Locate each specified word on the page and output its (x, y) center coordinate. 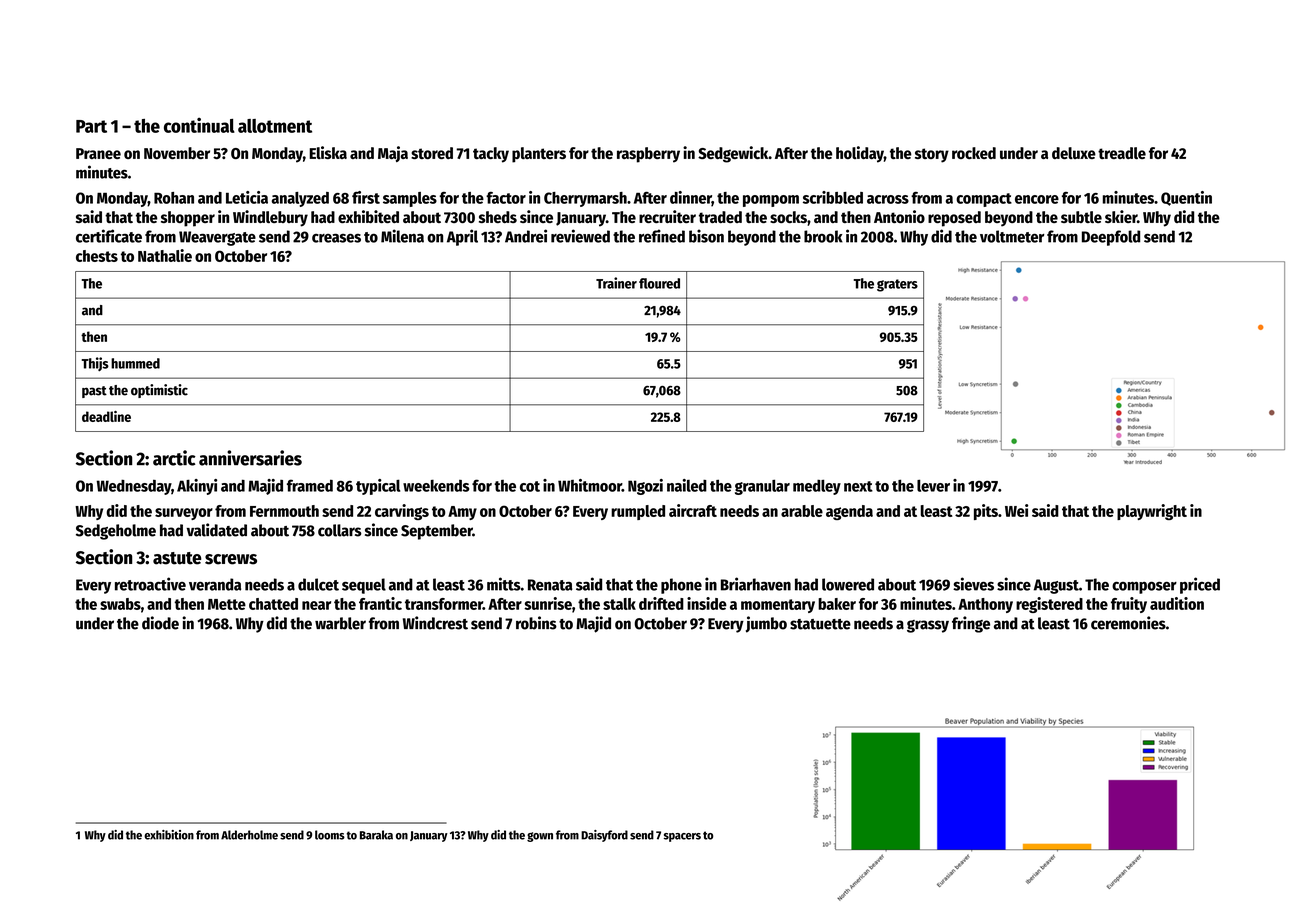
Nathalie (165, 255)
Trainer (616, 283)
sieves (973, 584)
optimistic (159, 391)
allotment (275, 126)
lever (933, 485)
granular (762, 487)
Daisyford (604, 836)
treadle (1122, 153)
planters (539, 155)
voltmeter (1012, 236)
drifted (661, 603)
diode (160, 623)
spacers (682, 837)
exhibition (169, 835)
